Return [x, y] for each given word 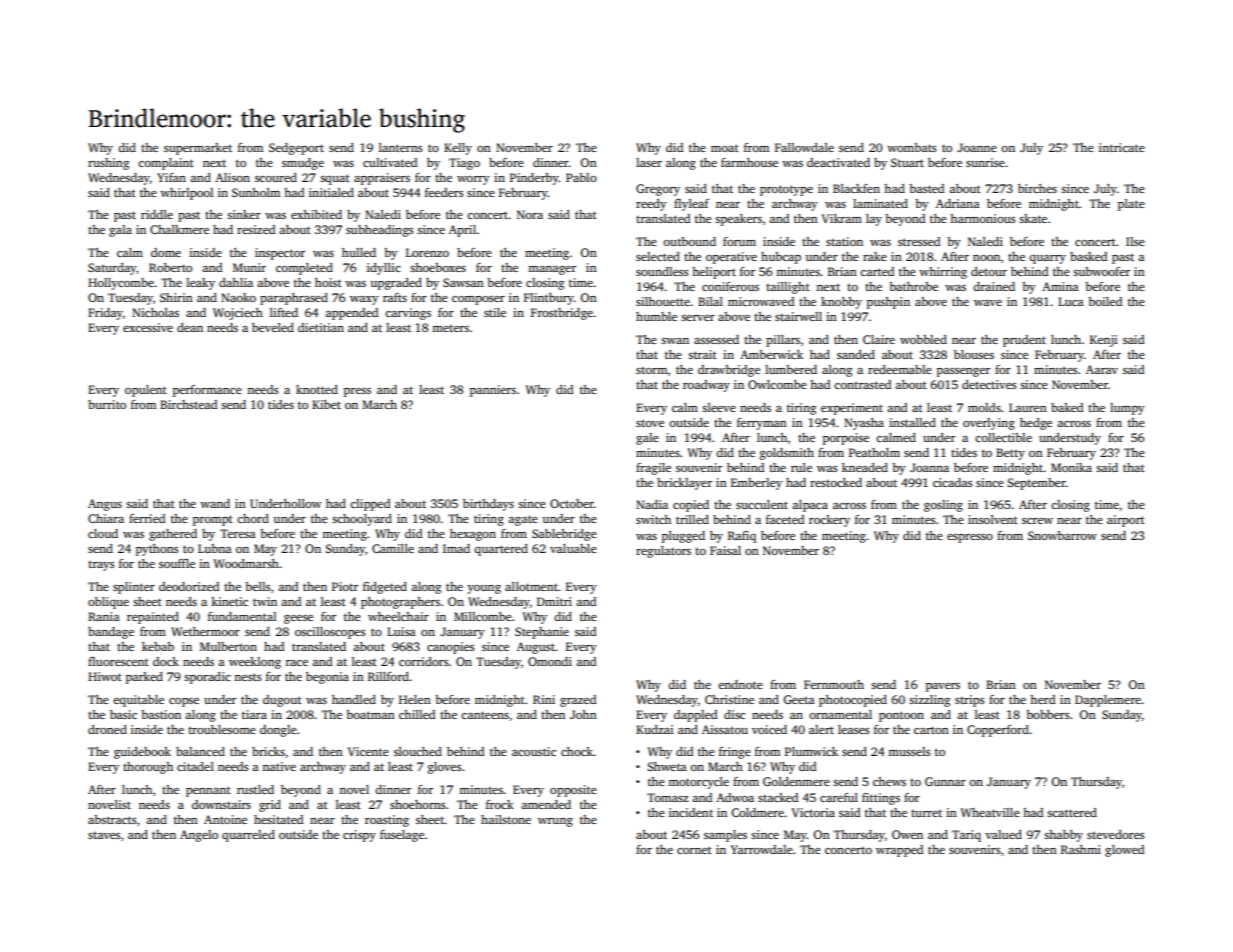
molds [984, 407]
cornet [694, 850]
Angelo [199, 836]
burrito [107, 404]
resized [256, 229]
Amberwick [771, 354]
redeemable [900, 369]
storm [652, 370]
